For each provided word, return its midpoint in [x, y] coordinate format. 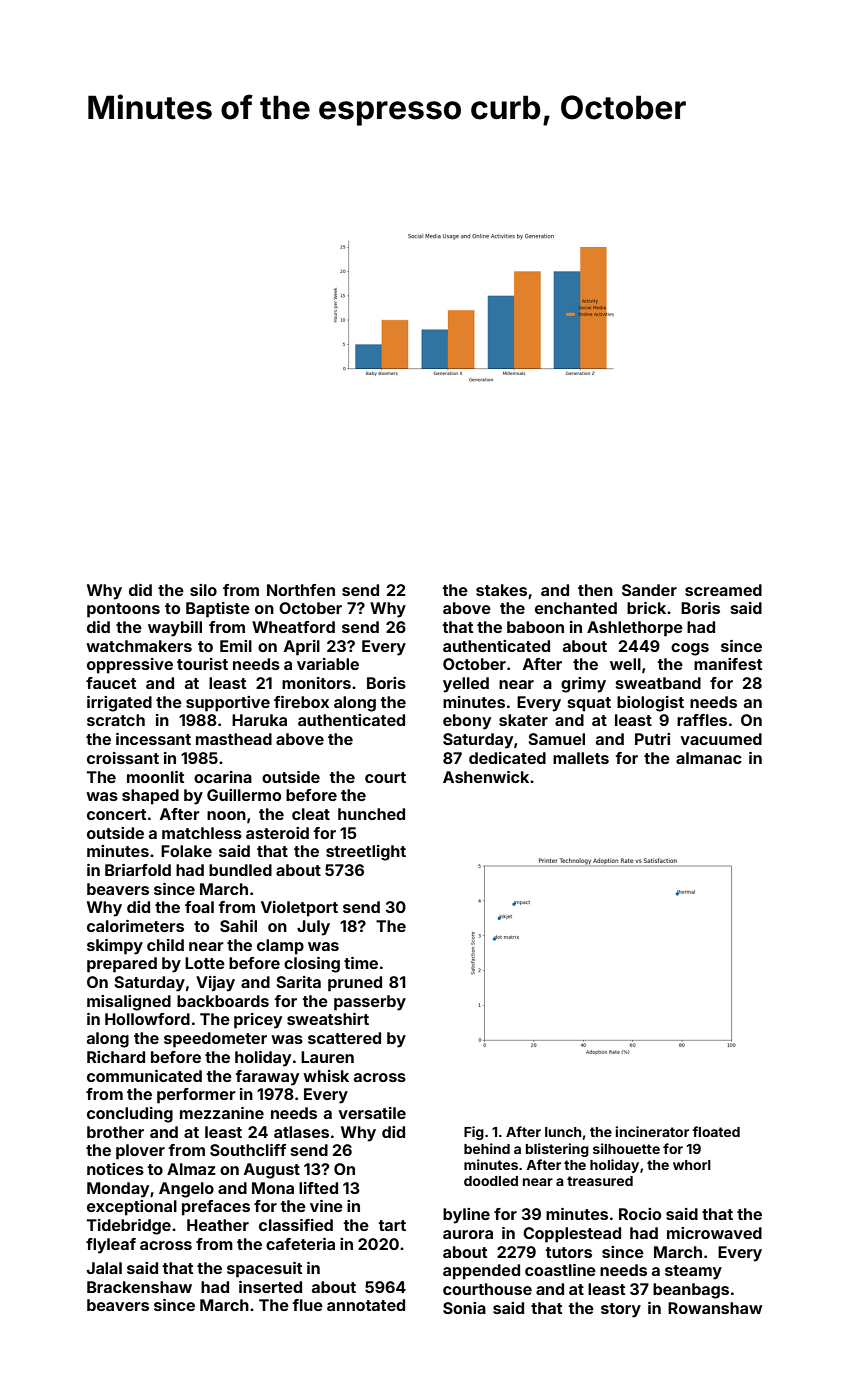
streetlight [366, 853]
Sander [649, 590]
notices [115, 1169]
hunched [371, 814]
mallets [581, 758]
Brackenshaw [139, 1287]
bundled [240, 870]
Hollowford [147, 1019]
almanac [709, 758]
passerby [370, 1003]
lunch [563, 1132]
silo [203, 590]
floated [716, 1131]
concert [116, 814]
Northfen [301, 590]
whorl [692, 1165]
